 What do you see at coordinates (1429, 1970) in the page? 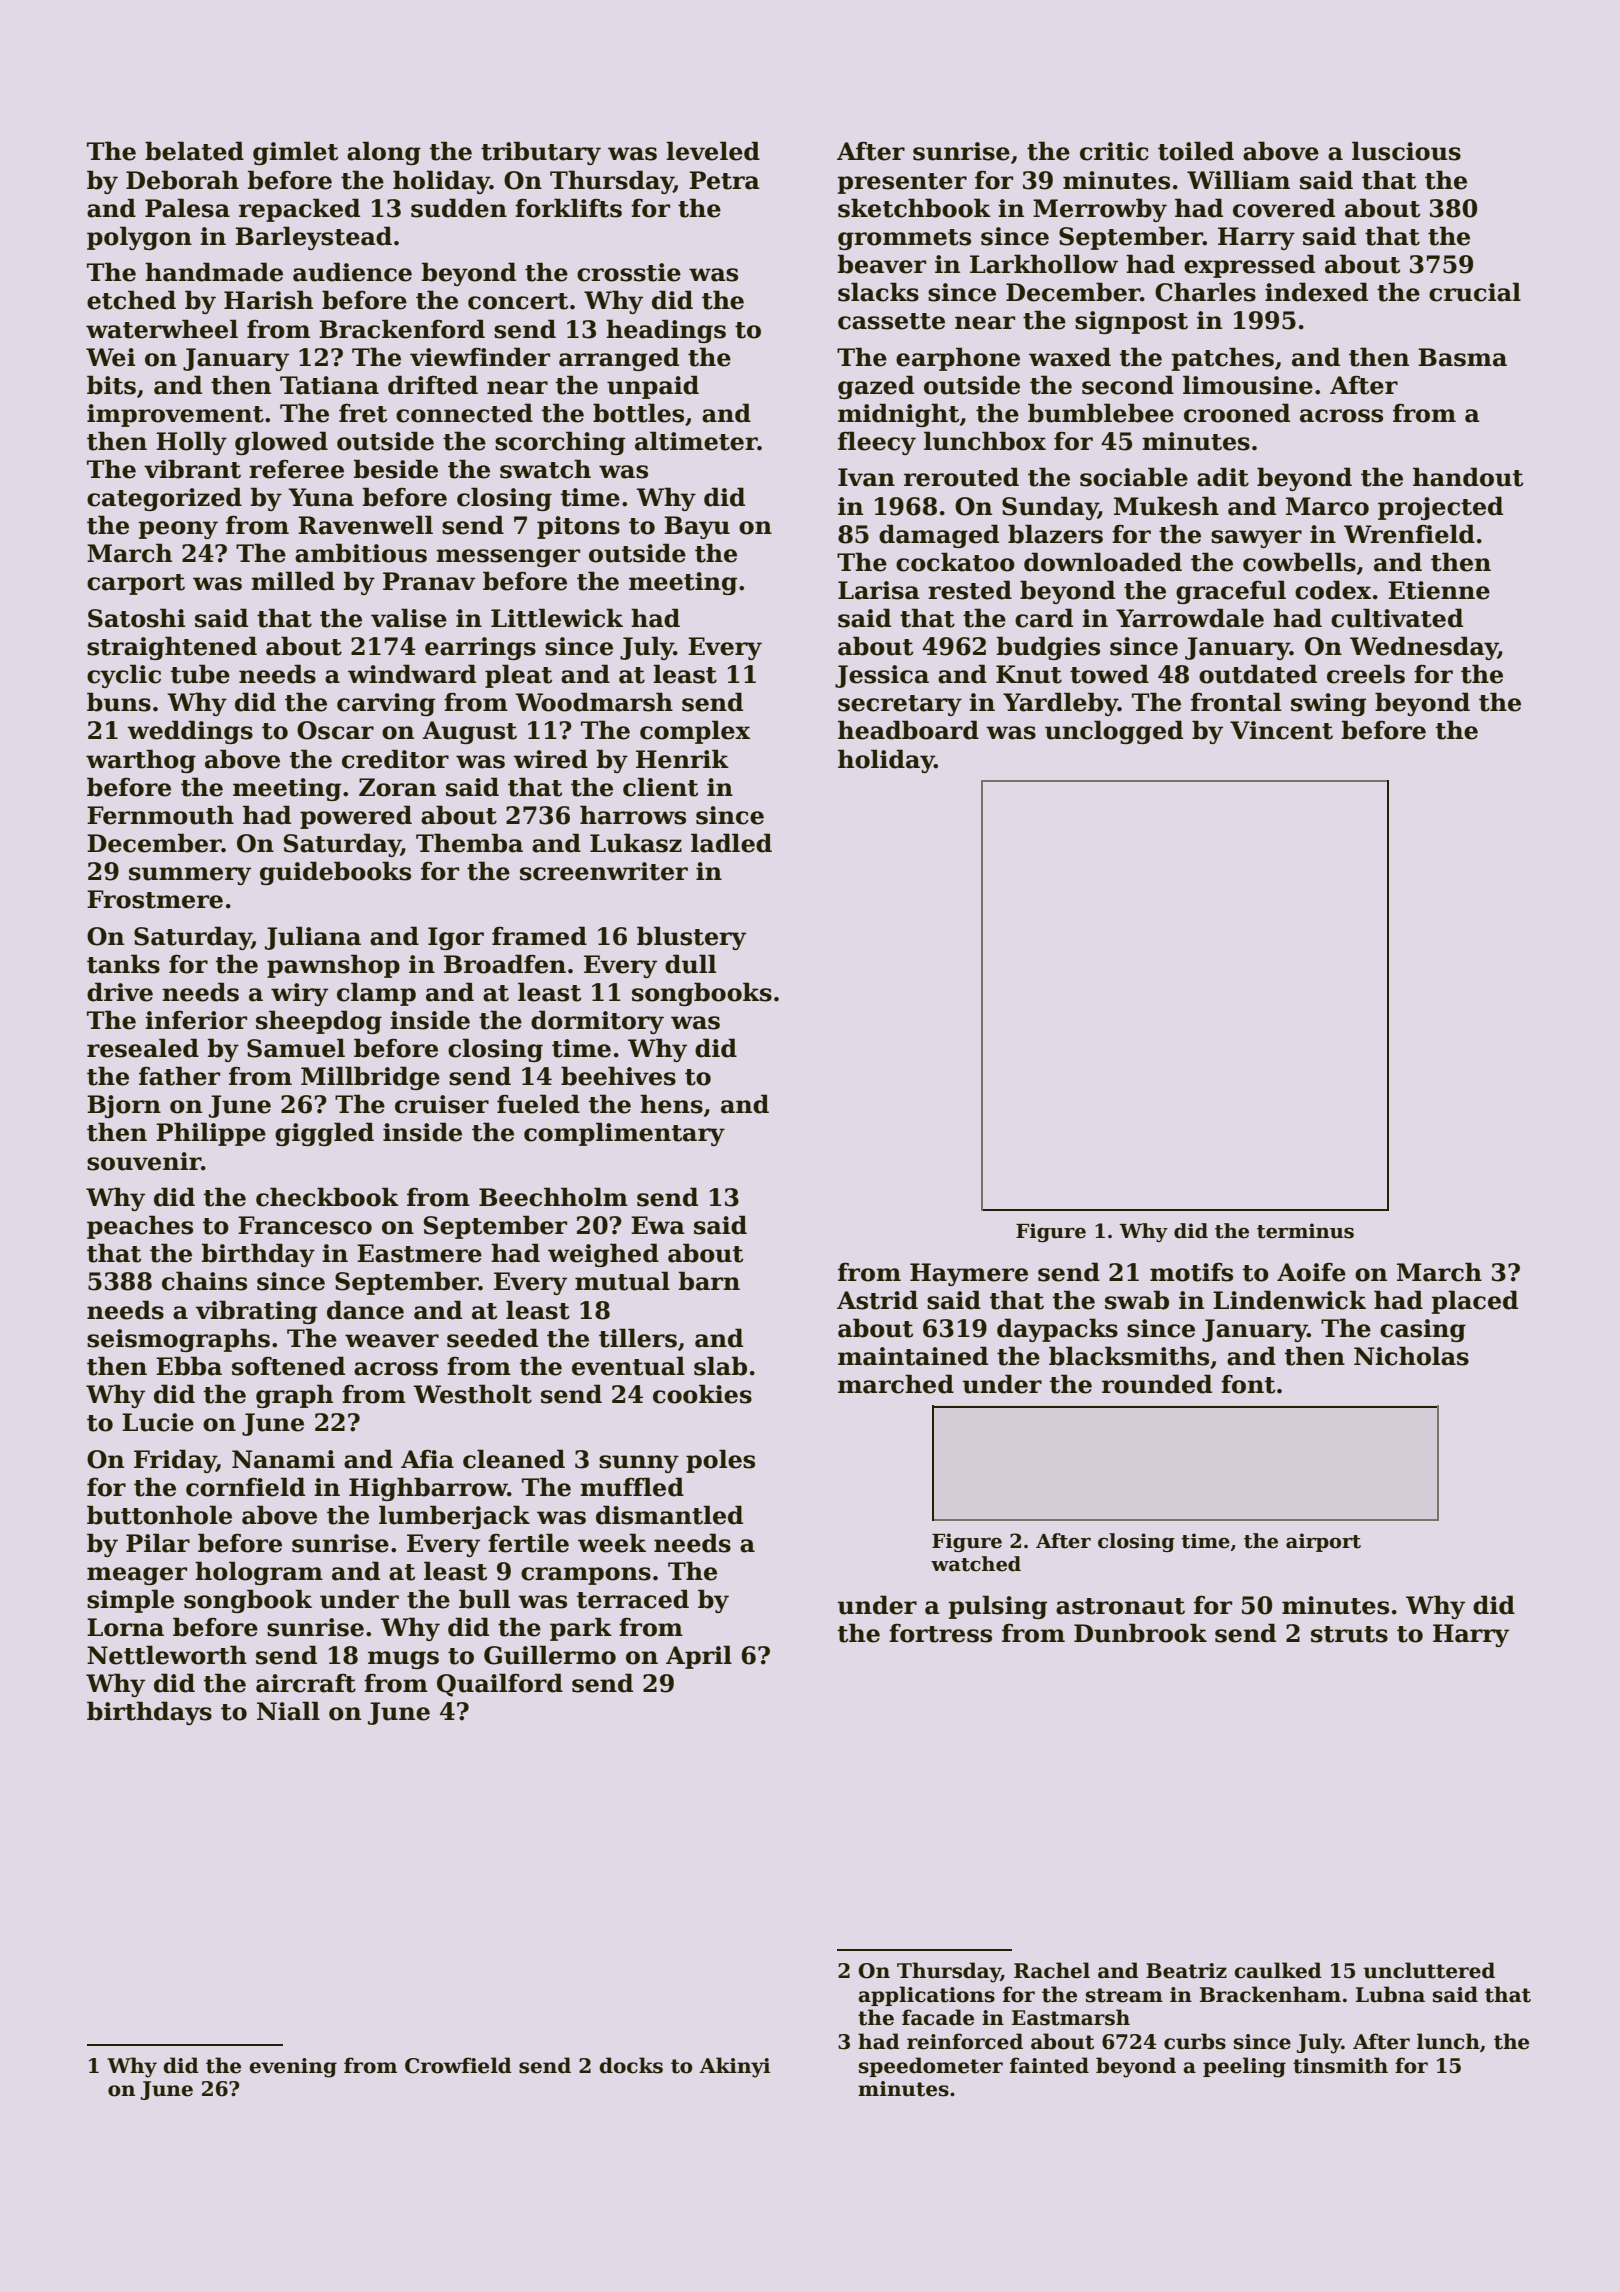
I see `uncluttered` at bounding box center [1429, 1970].
